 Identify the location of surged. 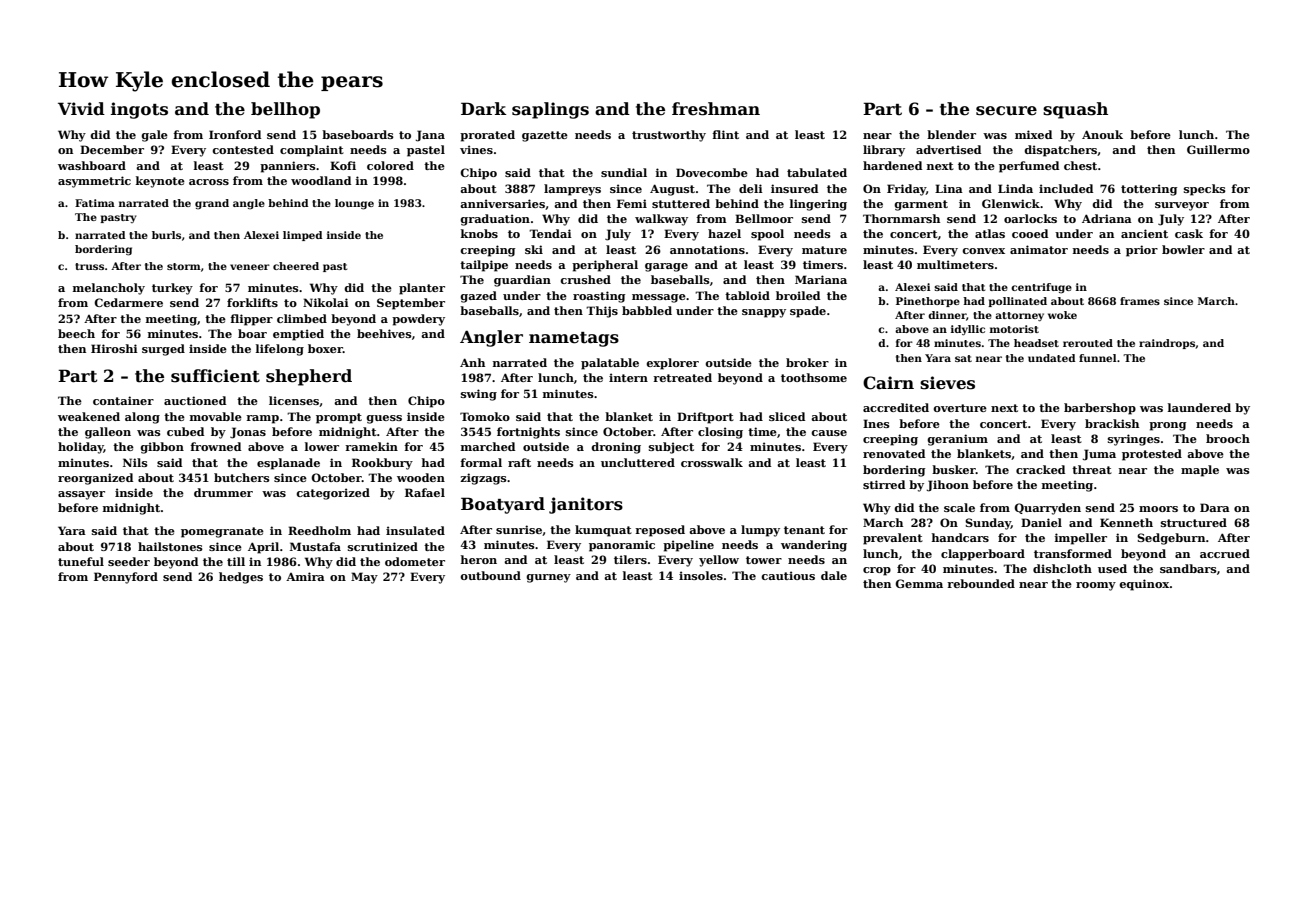
(163, 350).
